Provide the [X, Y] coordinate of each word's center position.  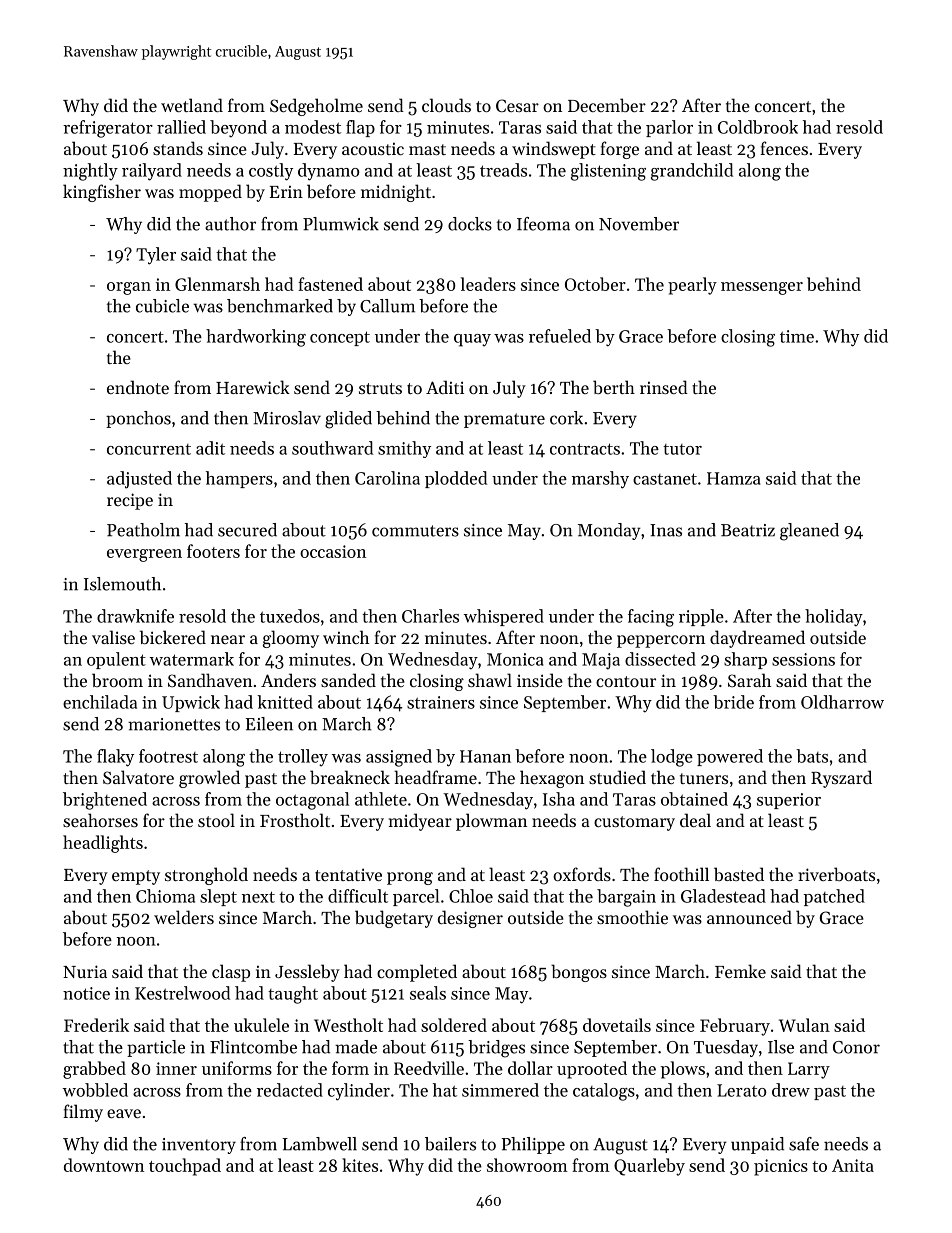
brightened [105, 801]
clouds [446, 105]
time [797, 336]
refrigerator [108, 129]
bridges [496, 1049]
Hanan [485, 756]
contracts [585, 449]
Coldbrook [758, 127]
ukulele [261, 1025]
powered [730, 757]
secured [247, 530]
